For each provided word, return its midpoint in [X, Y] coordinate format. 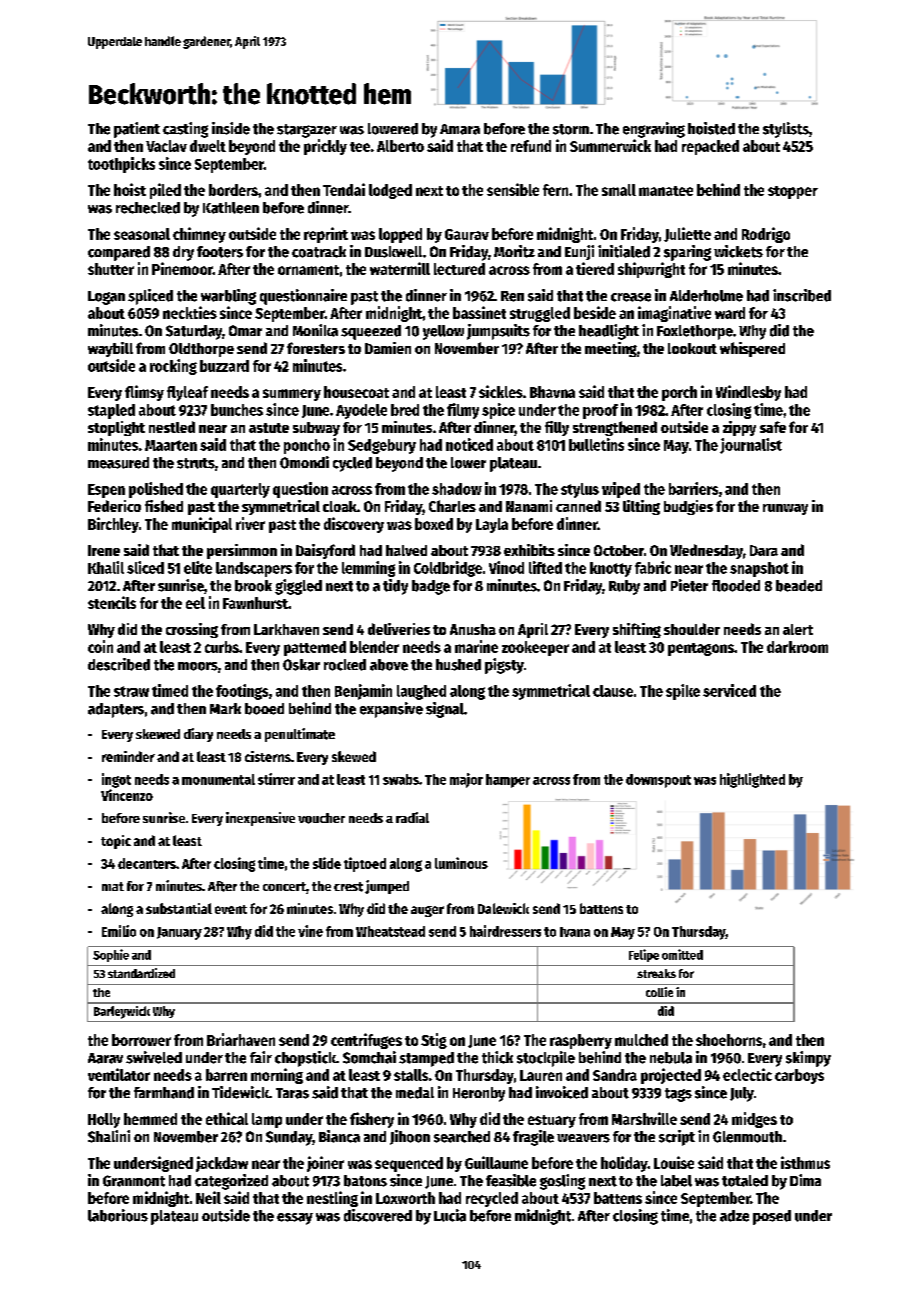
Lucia [450, 1215]
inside [231, 128]
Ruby [624, 587]
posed [772, 1217]
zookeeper [535, 648]
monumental [218, 779]
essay [295, 1219]
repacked [710, 147]
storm [571, 129]
